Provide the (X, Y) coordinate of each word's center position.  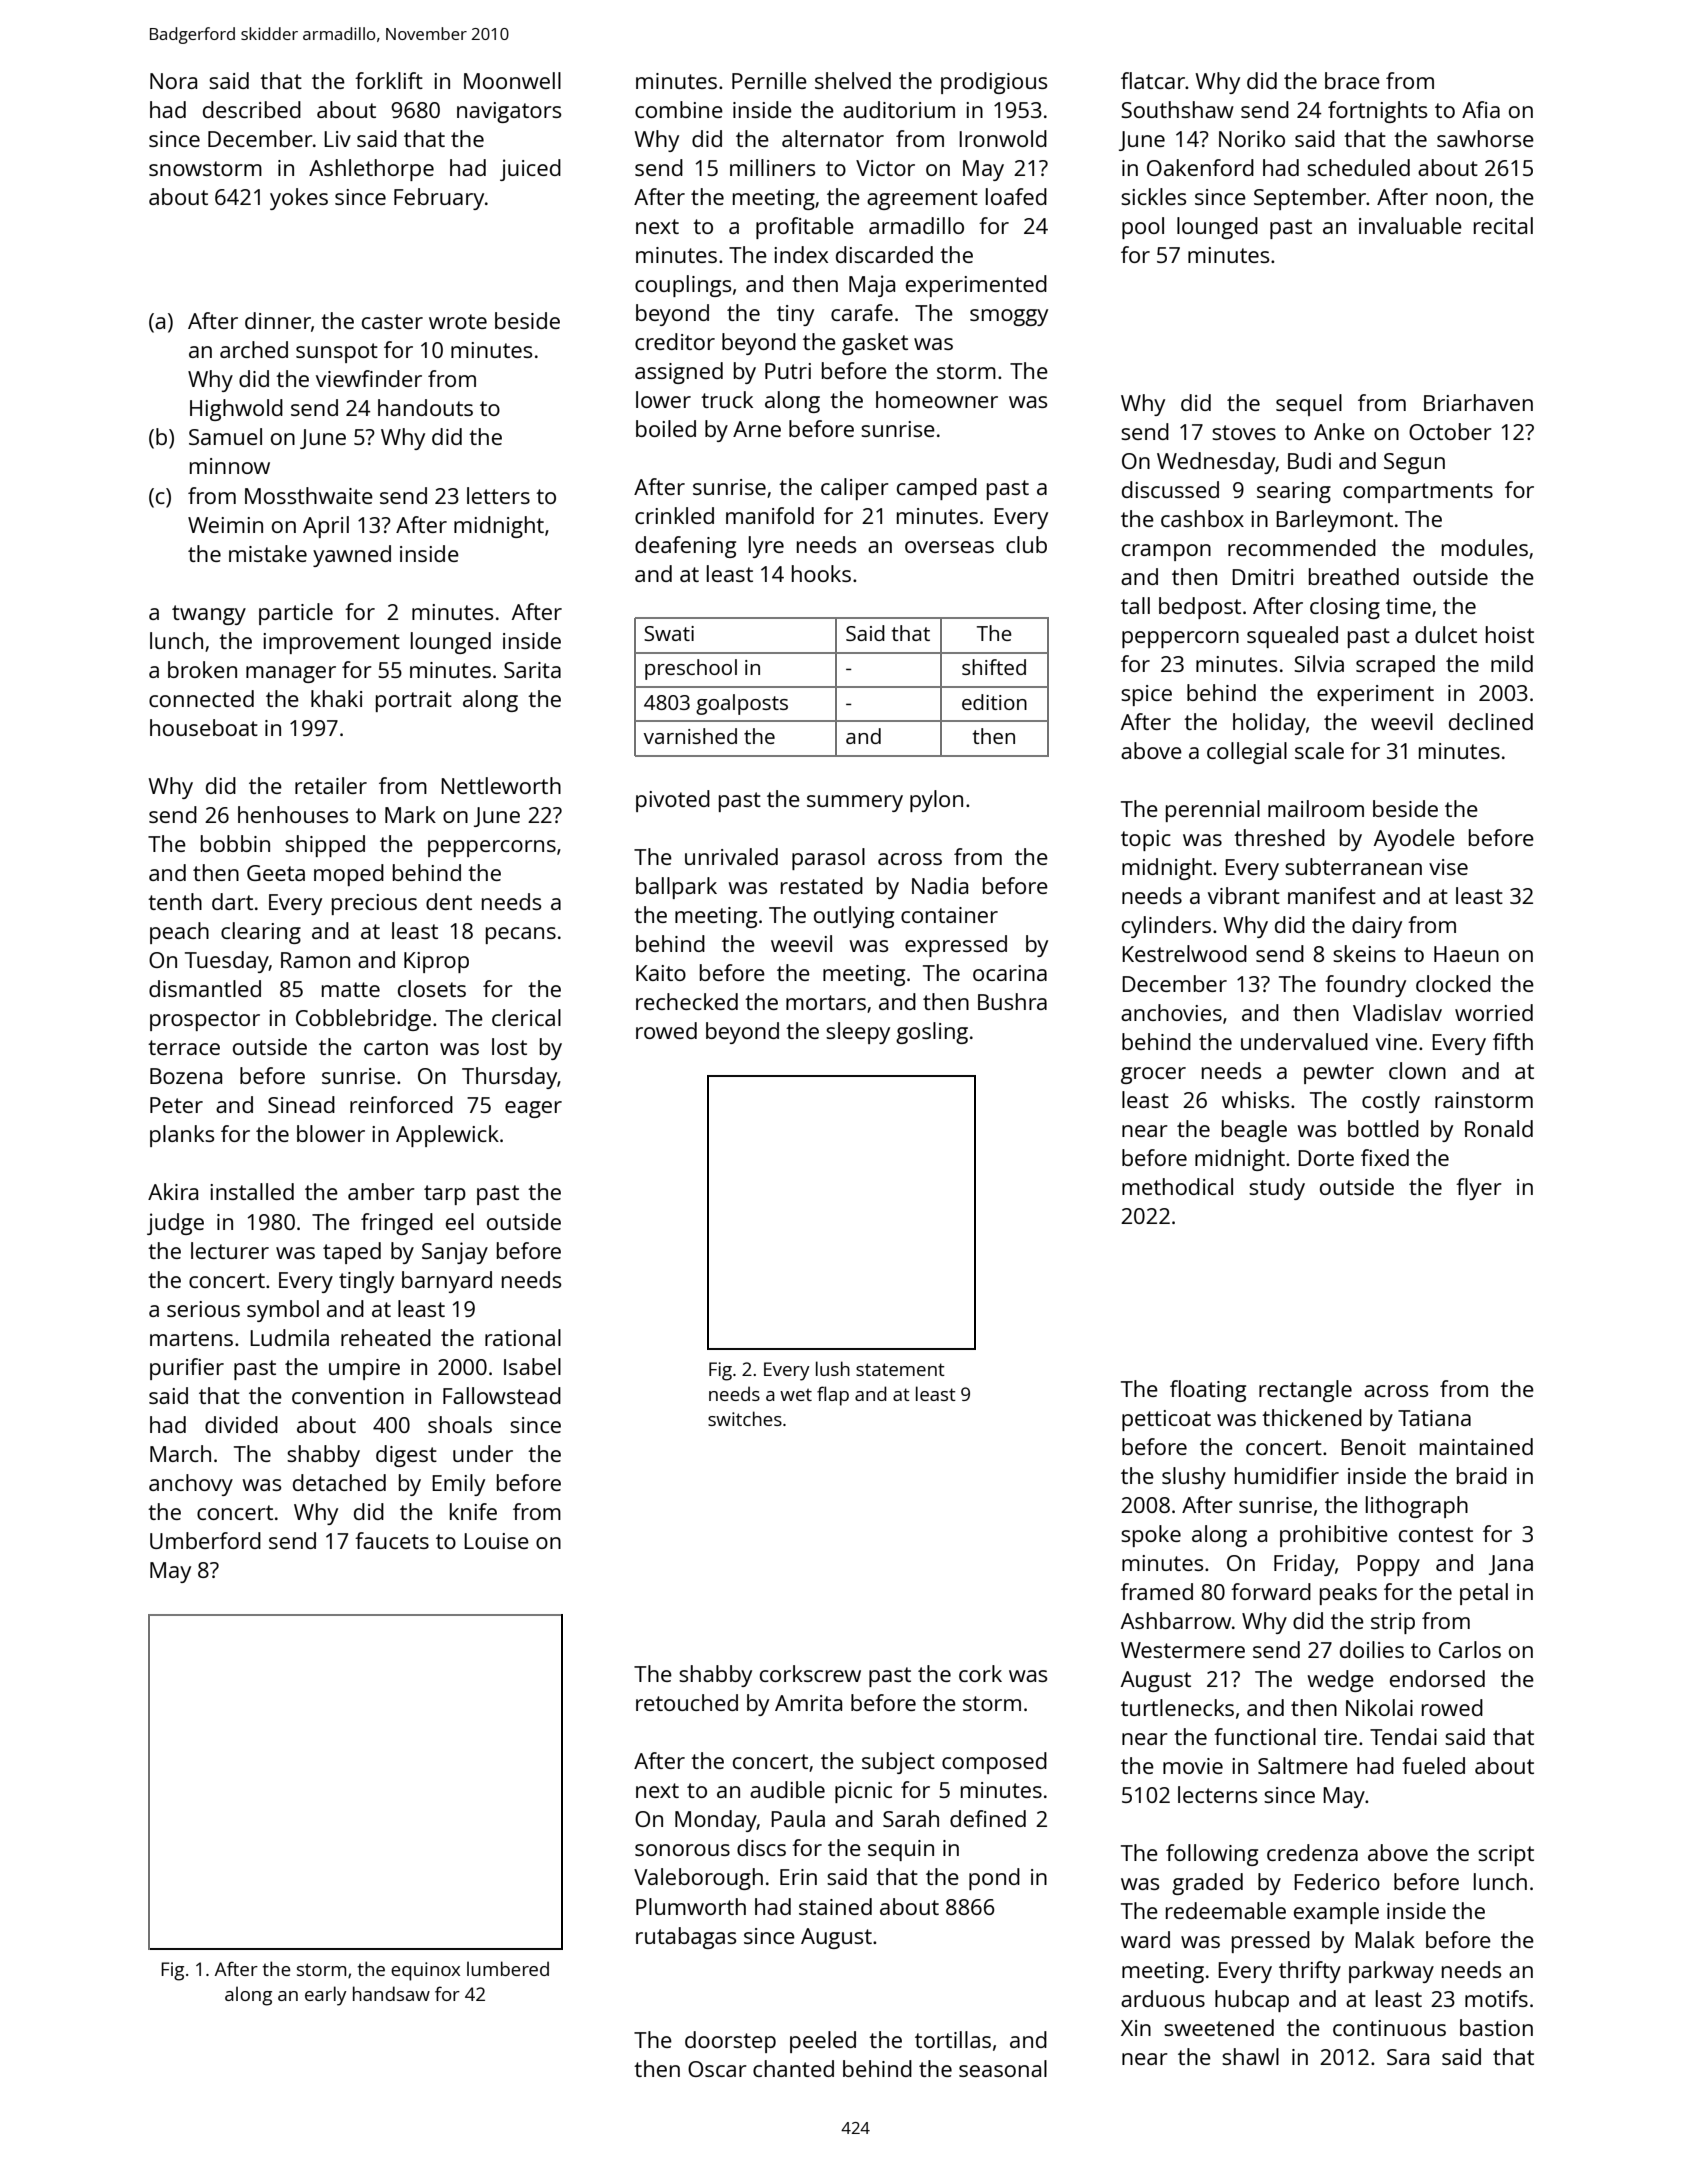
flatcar (1153, 80)
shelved (853, 80)
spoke (1151, 1536)
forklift (389, 80)
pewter (1339, 1074)
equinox (425, 1971)
